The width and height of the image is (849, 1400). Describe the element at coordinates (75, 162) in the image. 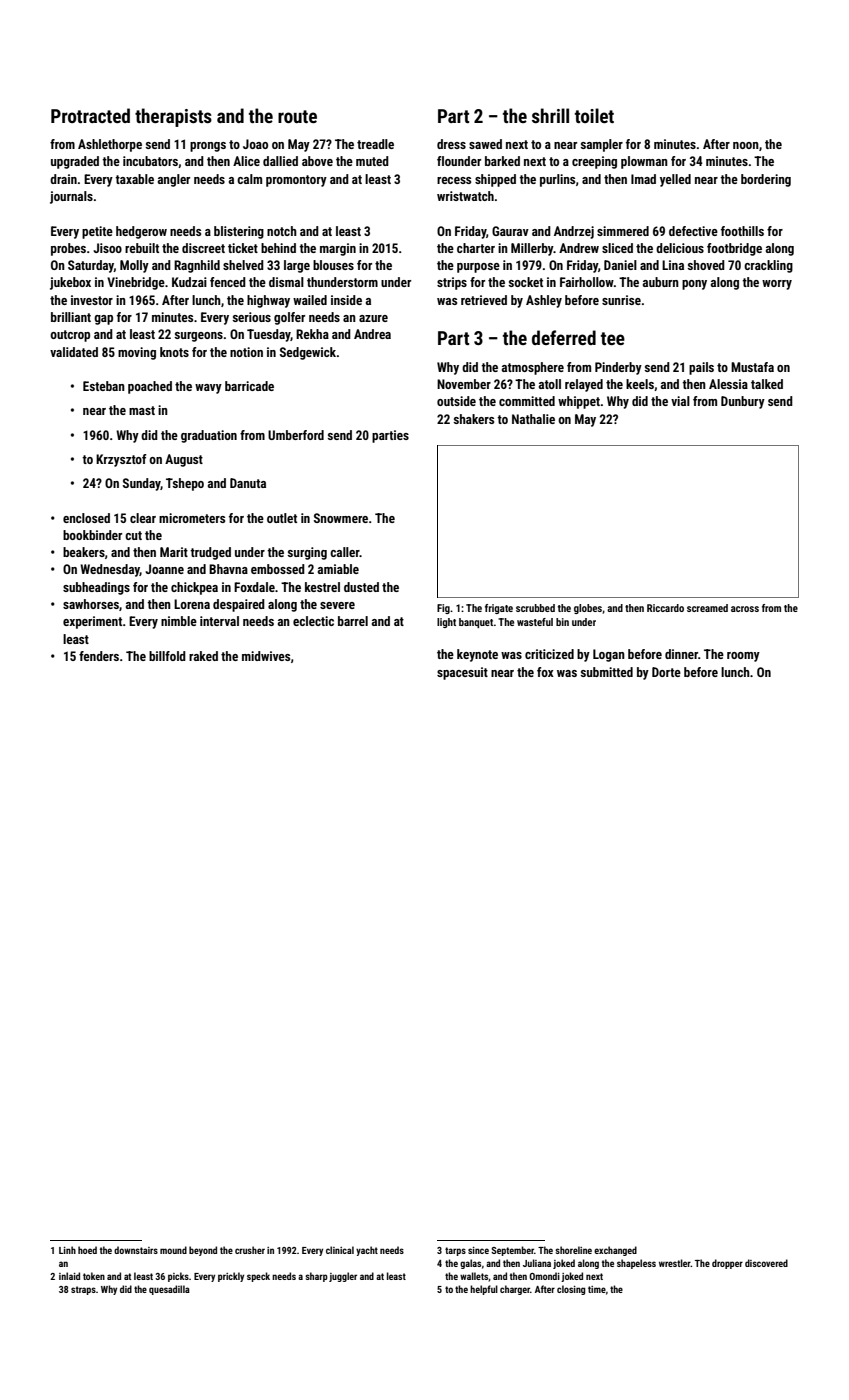

I see `upgraded` at that location.
